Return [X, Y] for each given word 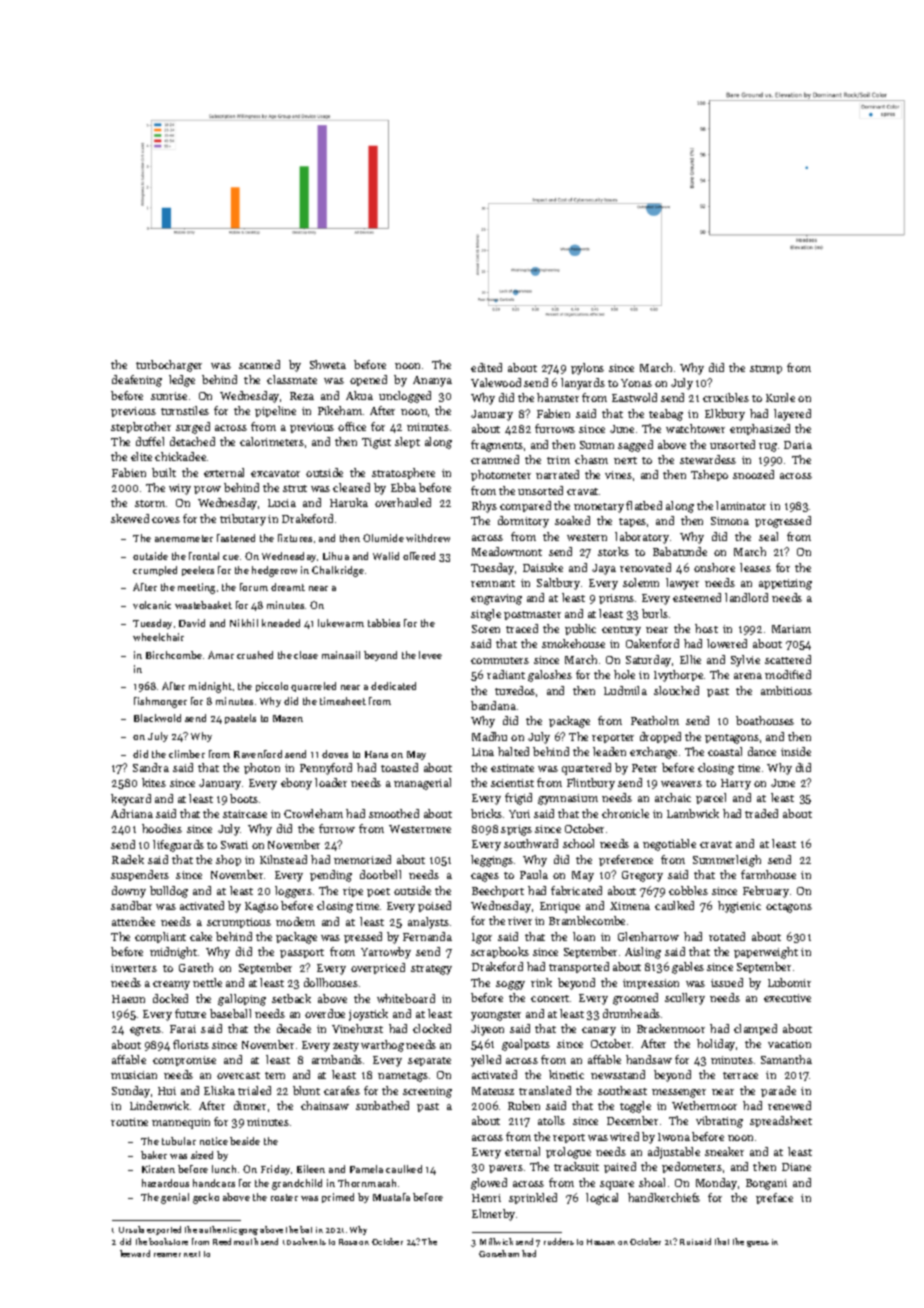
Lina [483, 752]
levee [430, 655]
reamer [167, 1255]
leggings [492, 861]
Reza [302, 396]
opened [368, 380]
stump [766, 369]
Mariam [791, 629]
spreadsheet [781, 1121]
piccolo [272, 687]
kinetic [566, 1074]
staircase [245, 814]
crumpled [155, 571]
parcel [711, 798]
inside [796, 751]
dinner [250, 1105]
